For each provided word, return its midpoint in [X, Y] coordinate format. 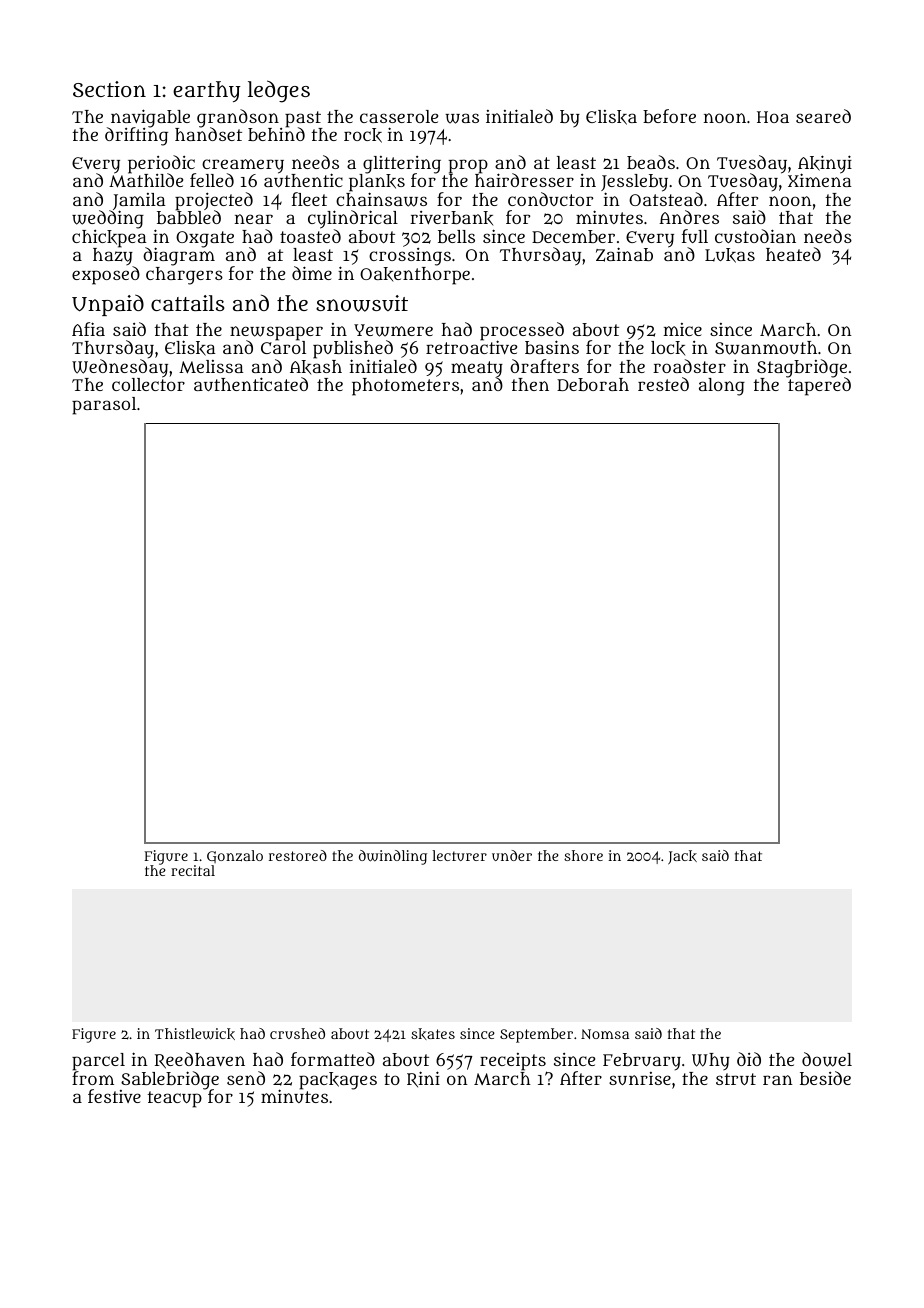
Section [109, 89]
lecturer [459, 855]
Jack [682, 857]
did [749, 1059]
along [722, 387]
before [669, 116]
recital [193, 870]
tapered [819, 387]
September [536, 1035]
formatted [333, 1059]
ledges [279, 91]
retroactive [471, 347]
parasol [104, 406]
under [512, 855]
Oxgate [205, 239]
